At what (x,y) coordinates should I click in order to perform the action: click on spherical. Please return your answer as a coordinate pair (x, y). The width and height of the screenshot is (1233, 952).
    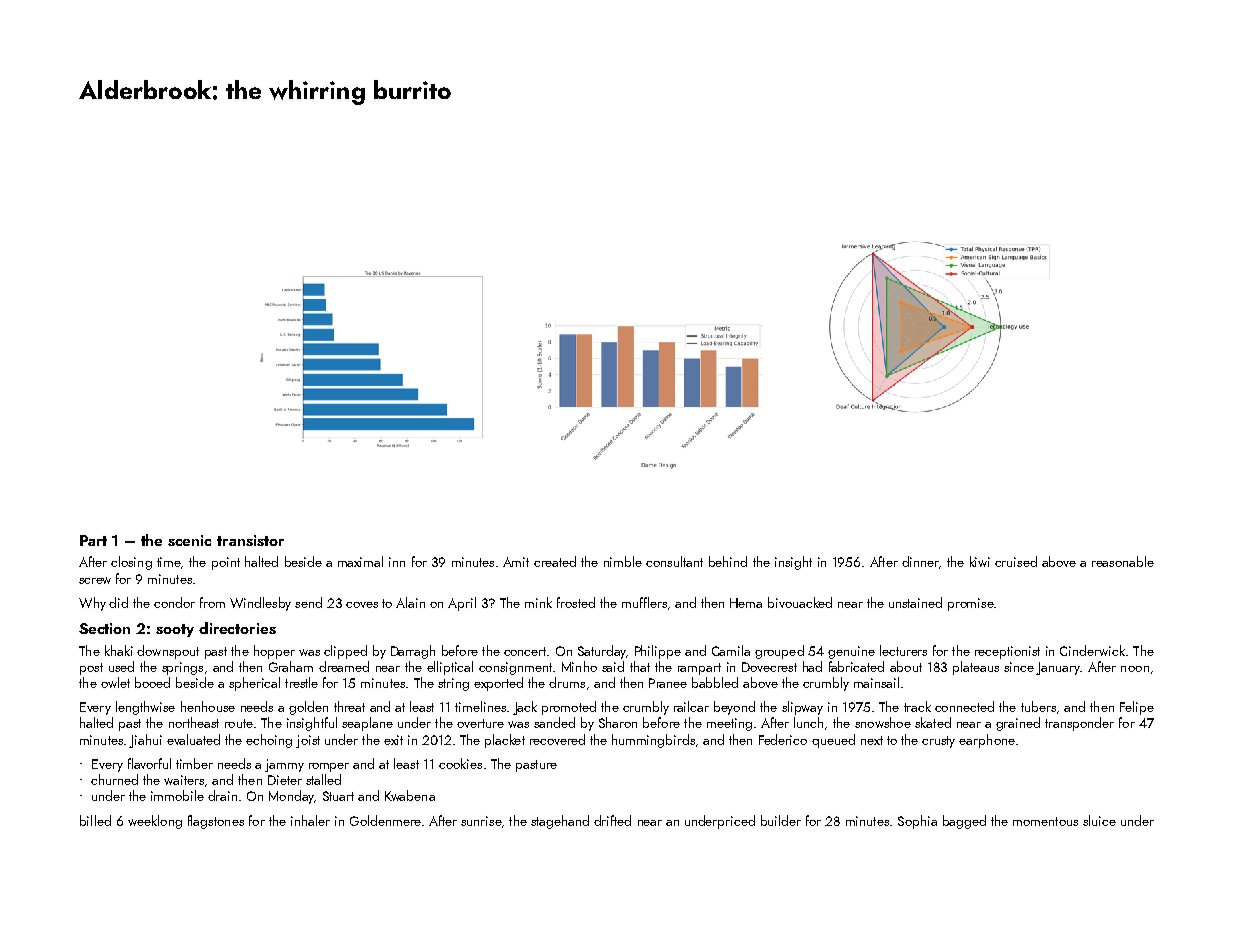
    Looking at the image, I should click on (254, 684).
